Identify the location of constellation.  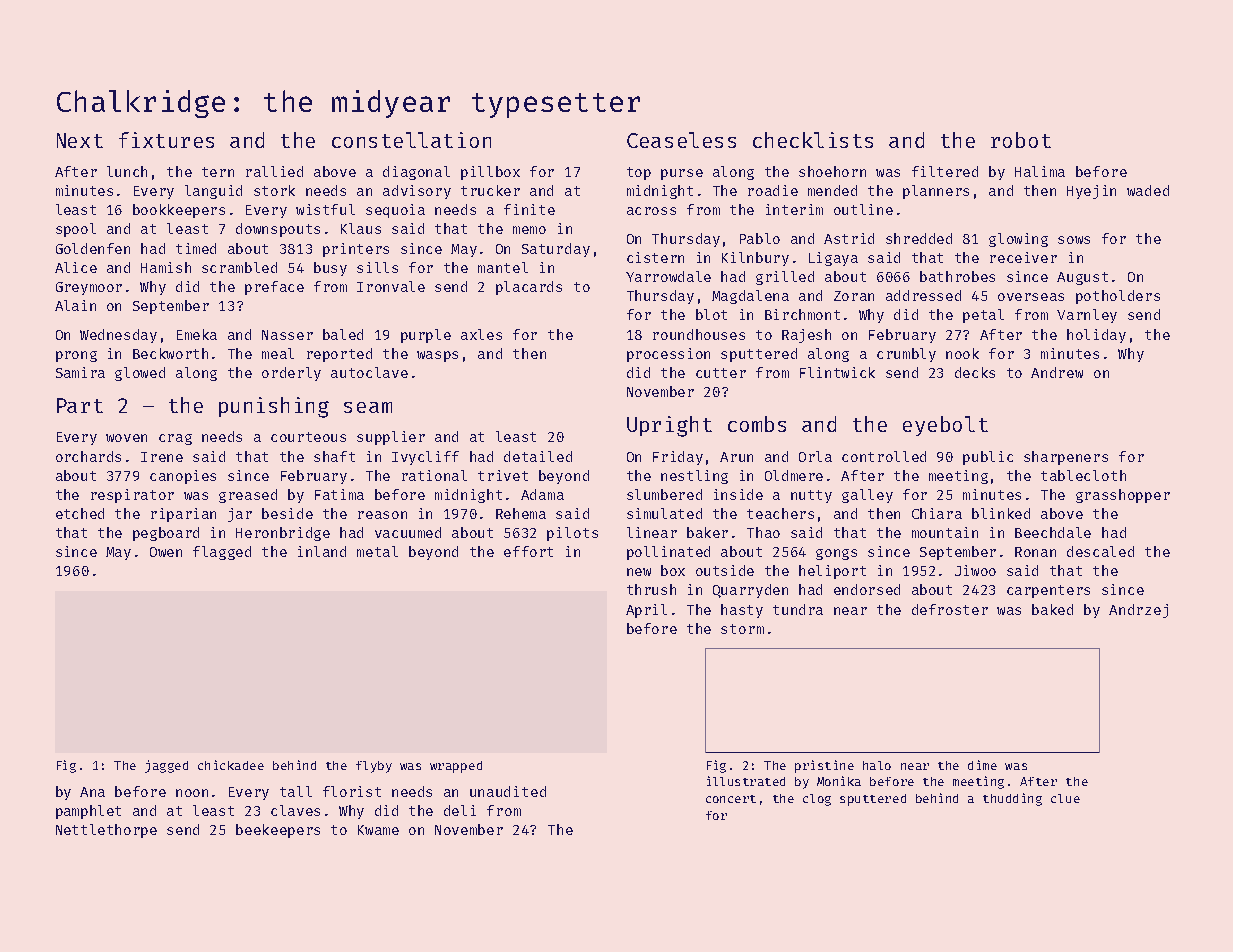
(411, 140).
